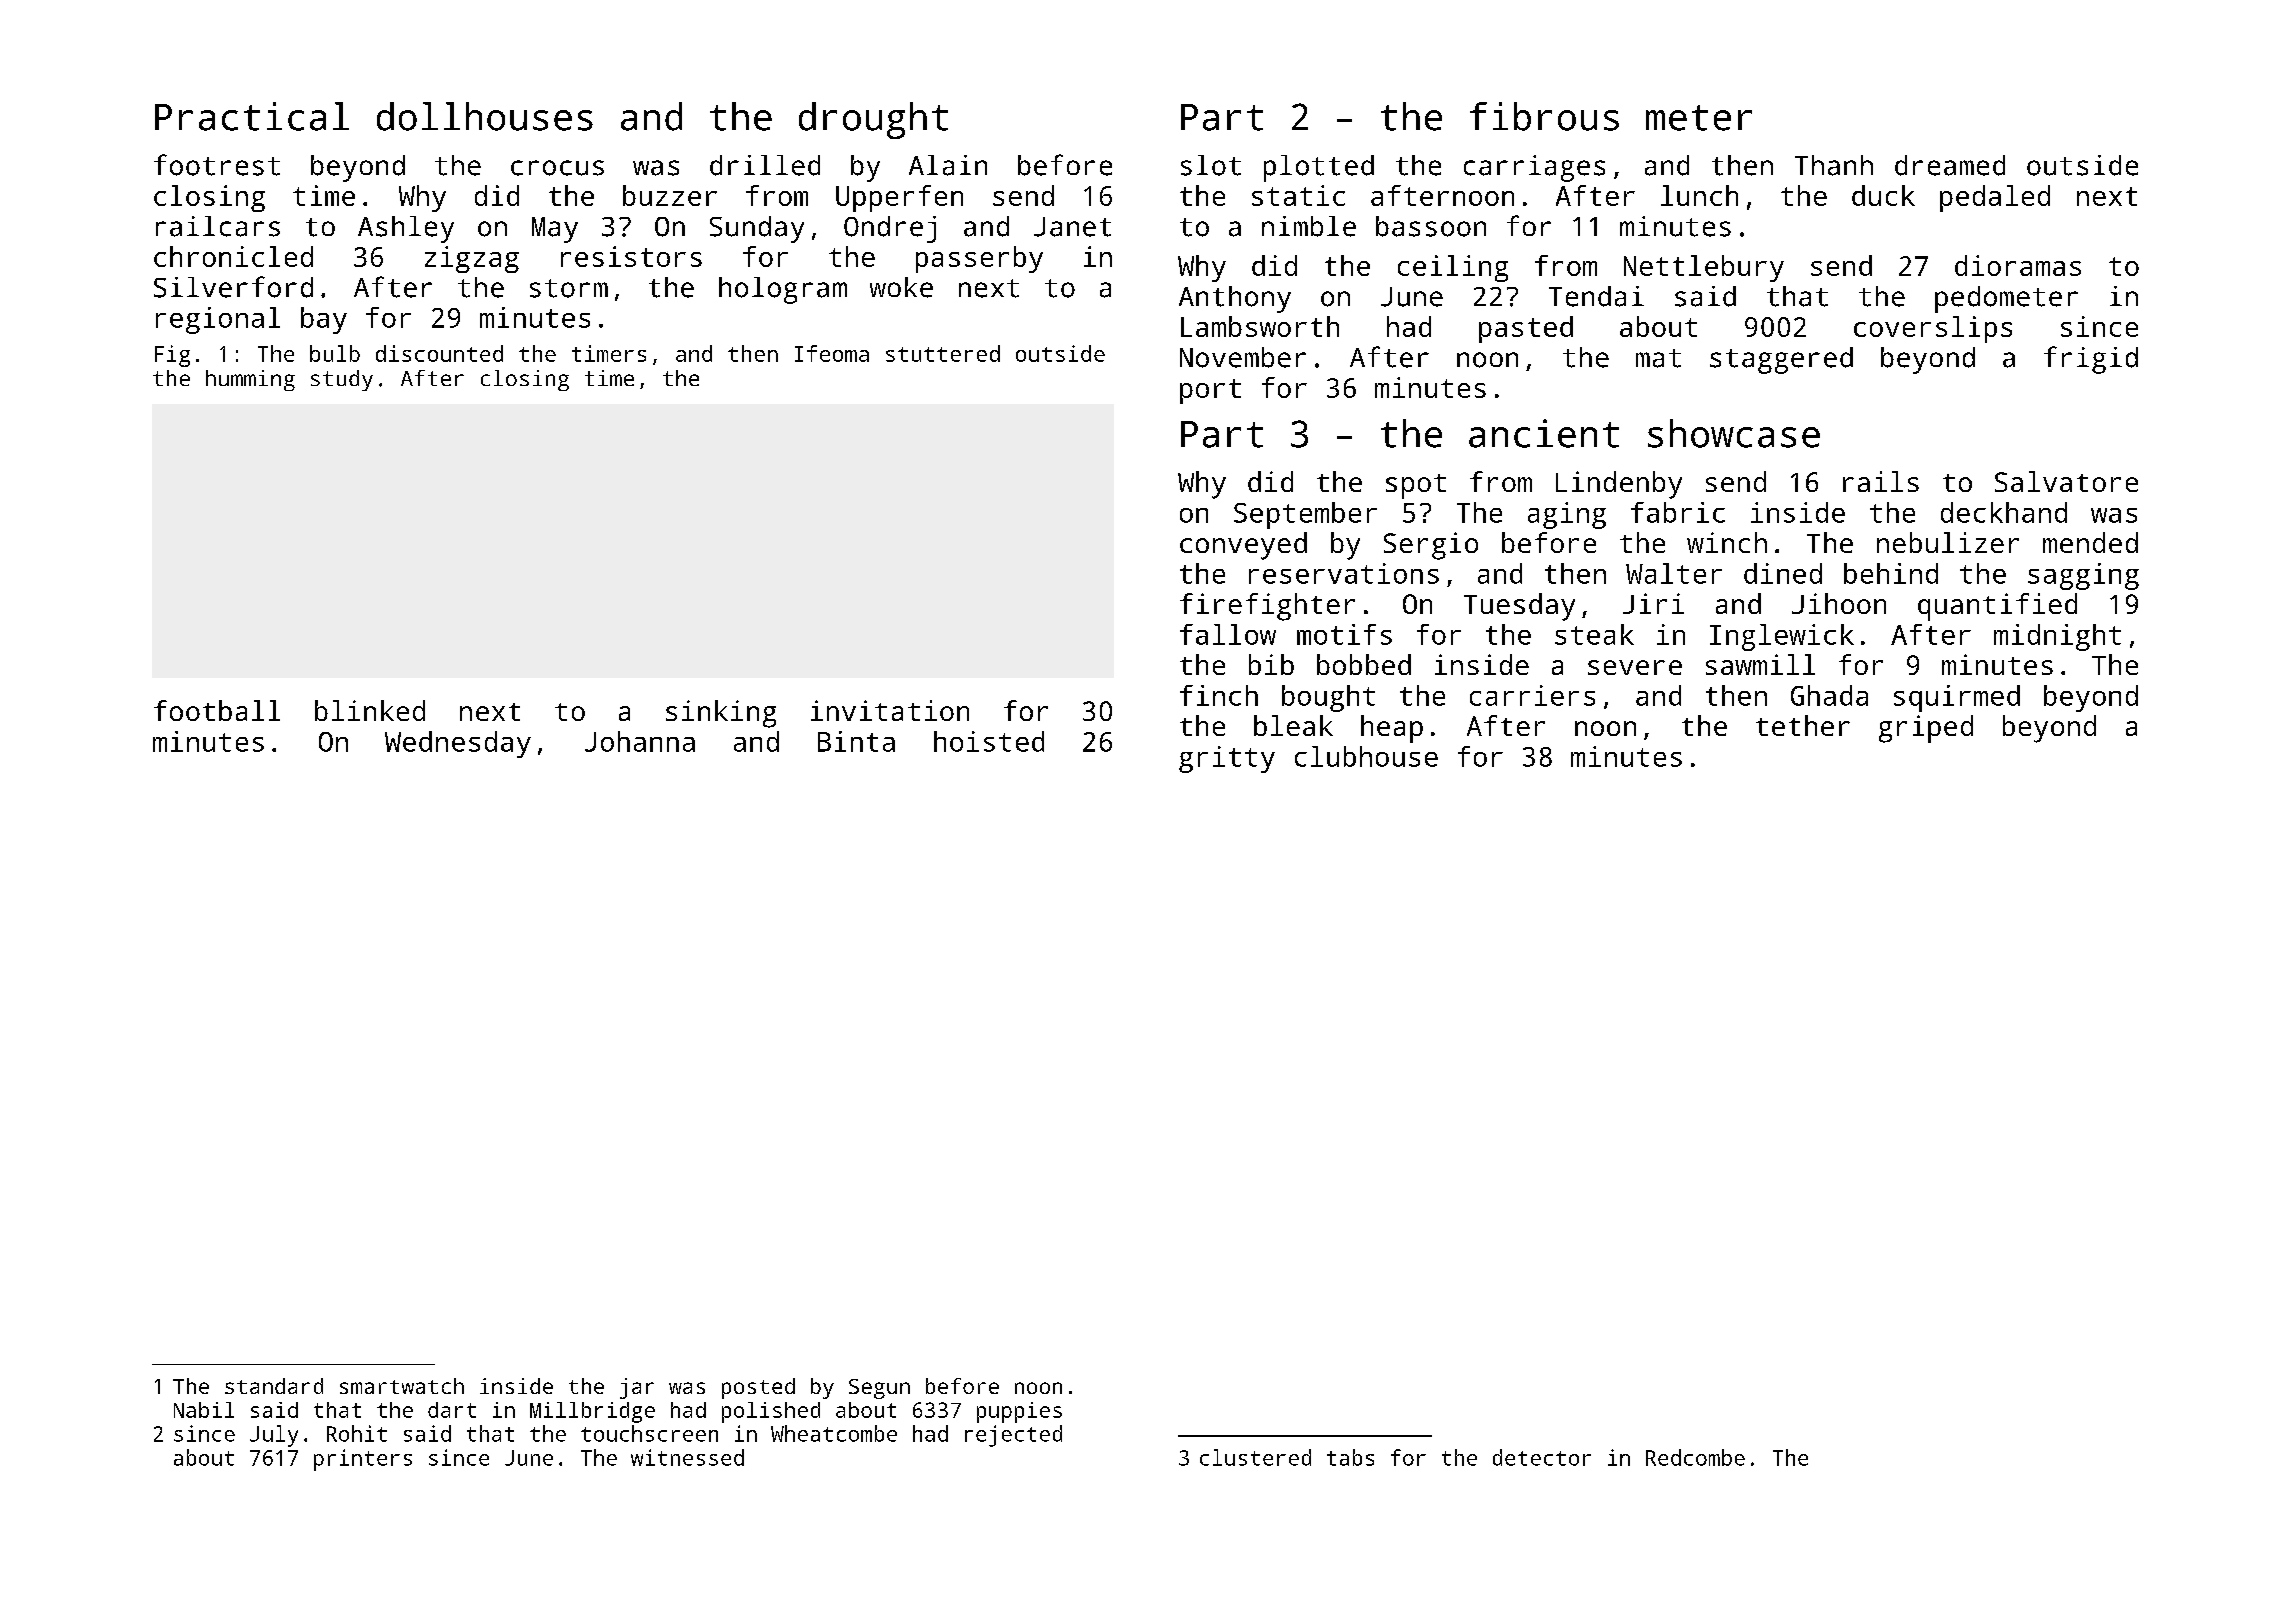 This document has width=2292, height=1620. Describe the element at coordinates (989, 741) in the document. I see `hoisted` at that location.
